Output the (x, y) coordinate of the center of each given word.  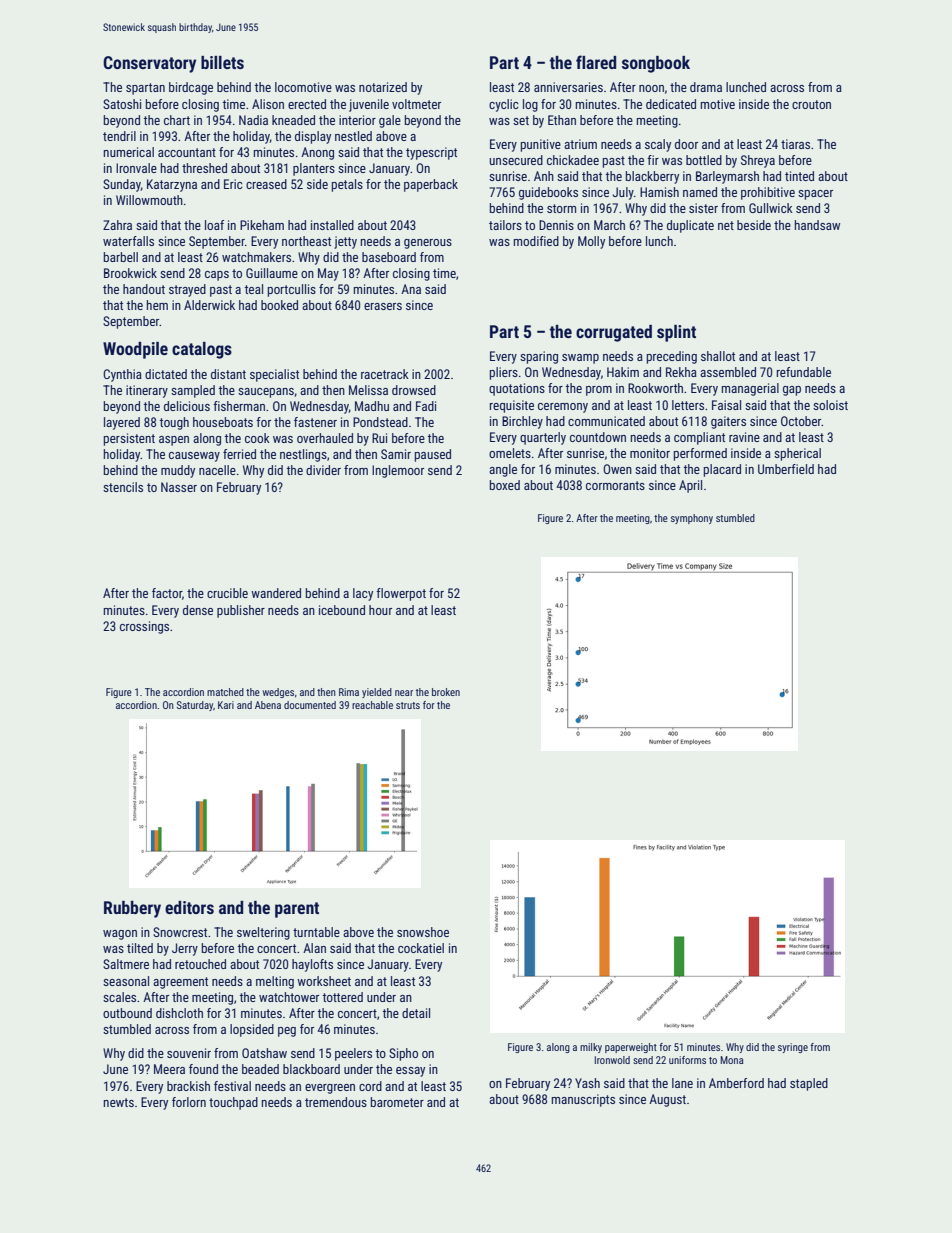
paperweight (631, 1048)
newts (119, 1102)
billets (222, 62)
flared (596, 62)
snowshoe (423, 932)
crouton (811, 104)
